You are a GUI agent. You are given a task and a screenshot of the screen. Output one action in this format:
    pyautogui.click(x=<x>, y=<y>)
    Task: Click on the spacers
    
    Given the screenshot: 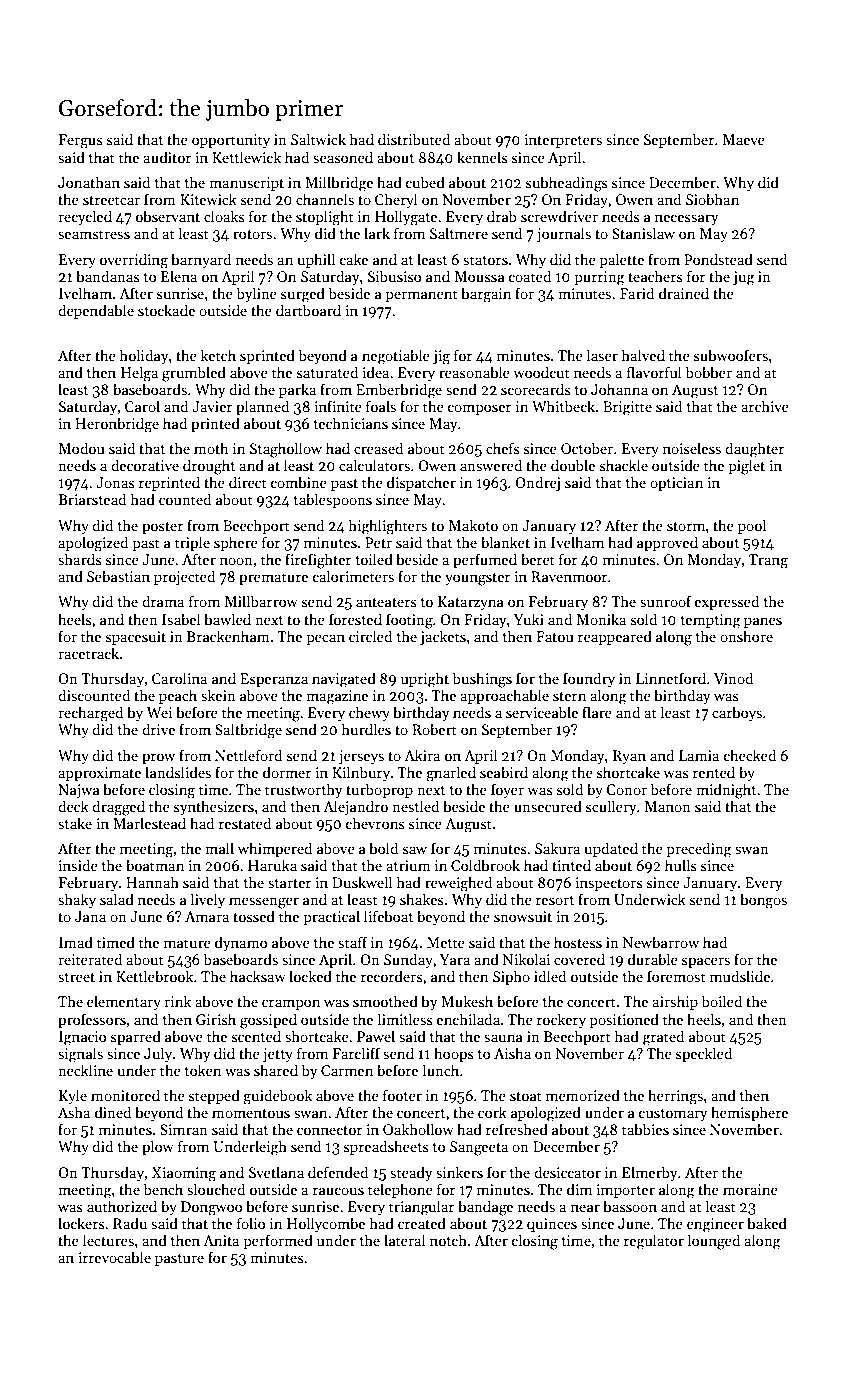 What is the action you would take?
    pyautogui.click(x=706, y=962)
